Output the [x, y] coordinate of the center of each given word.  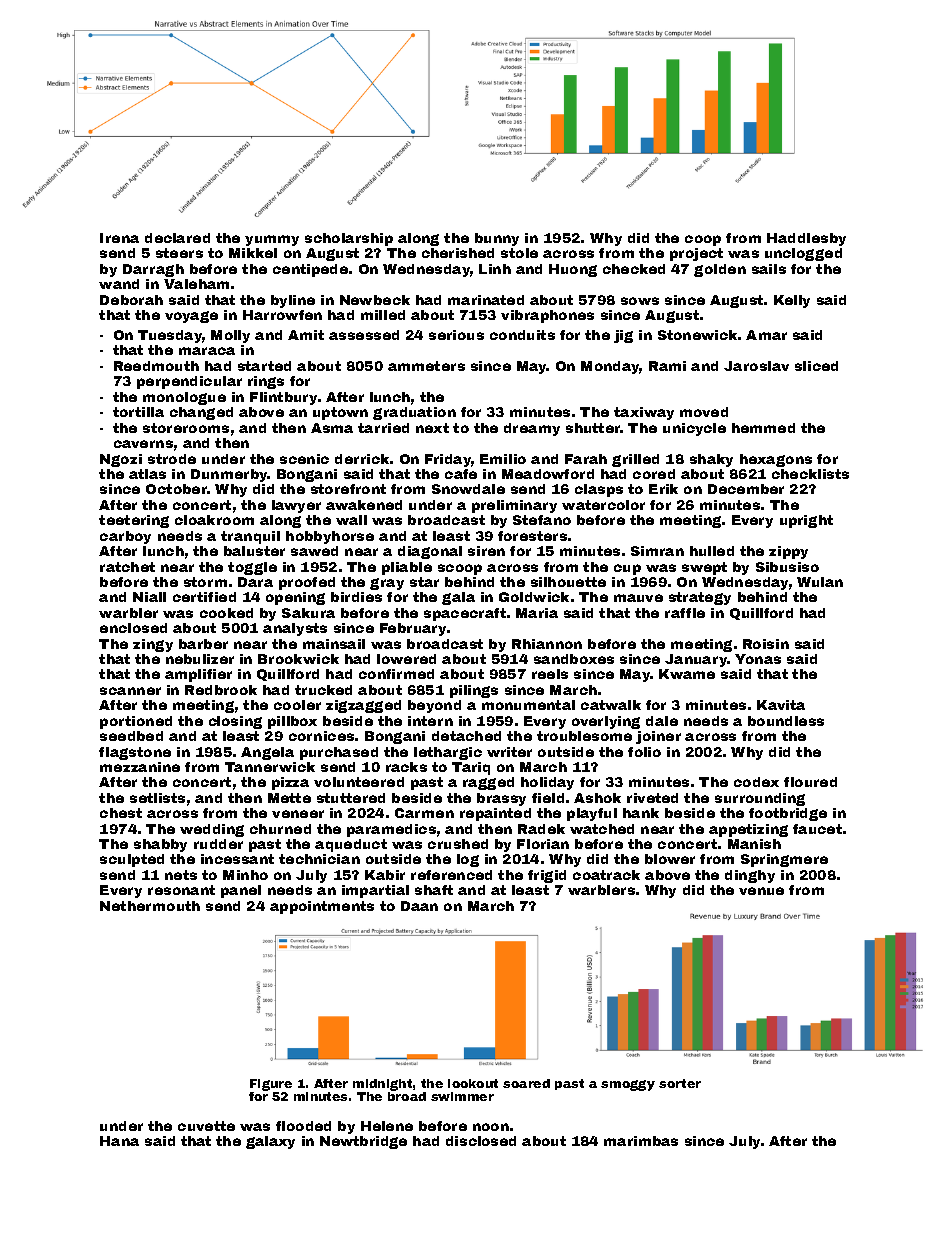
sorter [680, 1083]
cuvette [206, 1126]
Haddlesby [806, 239]
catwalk [611, 705]
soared [526, 1083]
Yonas [758, 659]
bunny [497, 239]
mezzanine [140, 767]
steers [179, 253]
